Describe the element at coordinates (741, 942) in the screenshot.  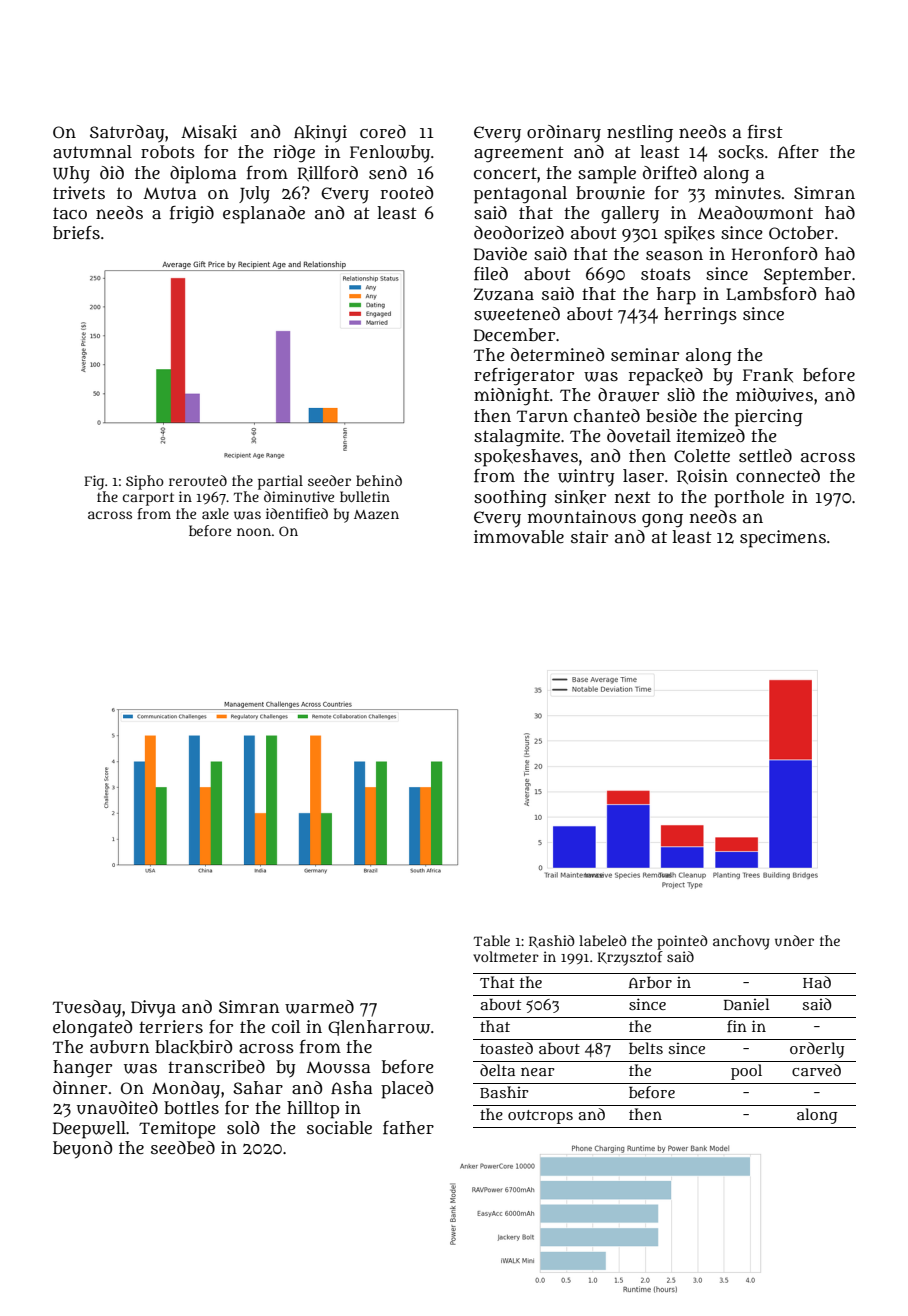
I see `anchovy` at that location.
